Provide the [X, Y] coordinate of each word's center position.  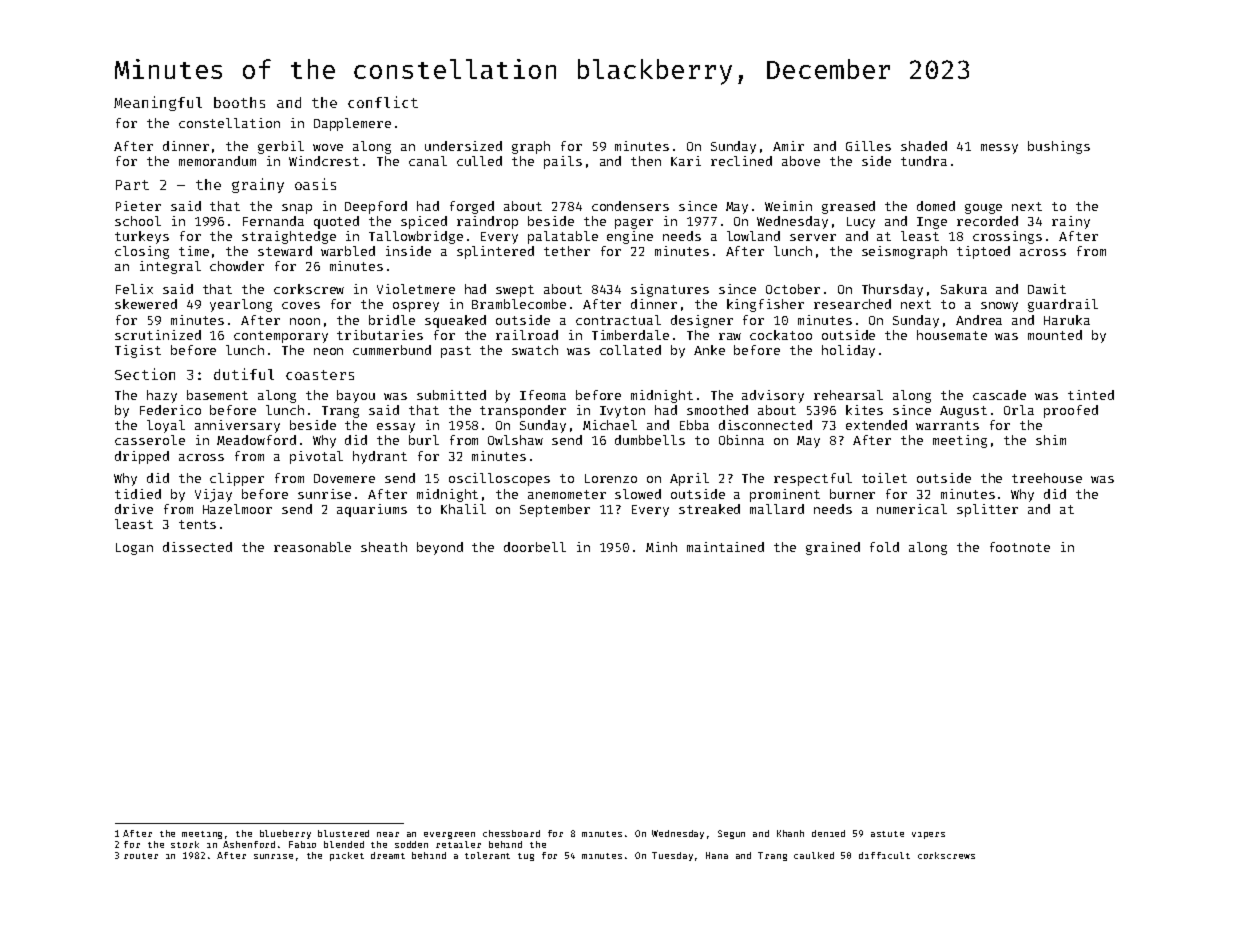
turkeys [142, 237]
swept [515, 291]
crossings [1007, 237]
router [141, 856]
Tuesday [672, 856]
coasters [320, 375]
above [801, 161]
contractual [618, 320]
